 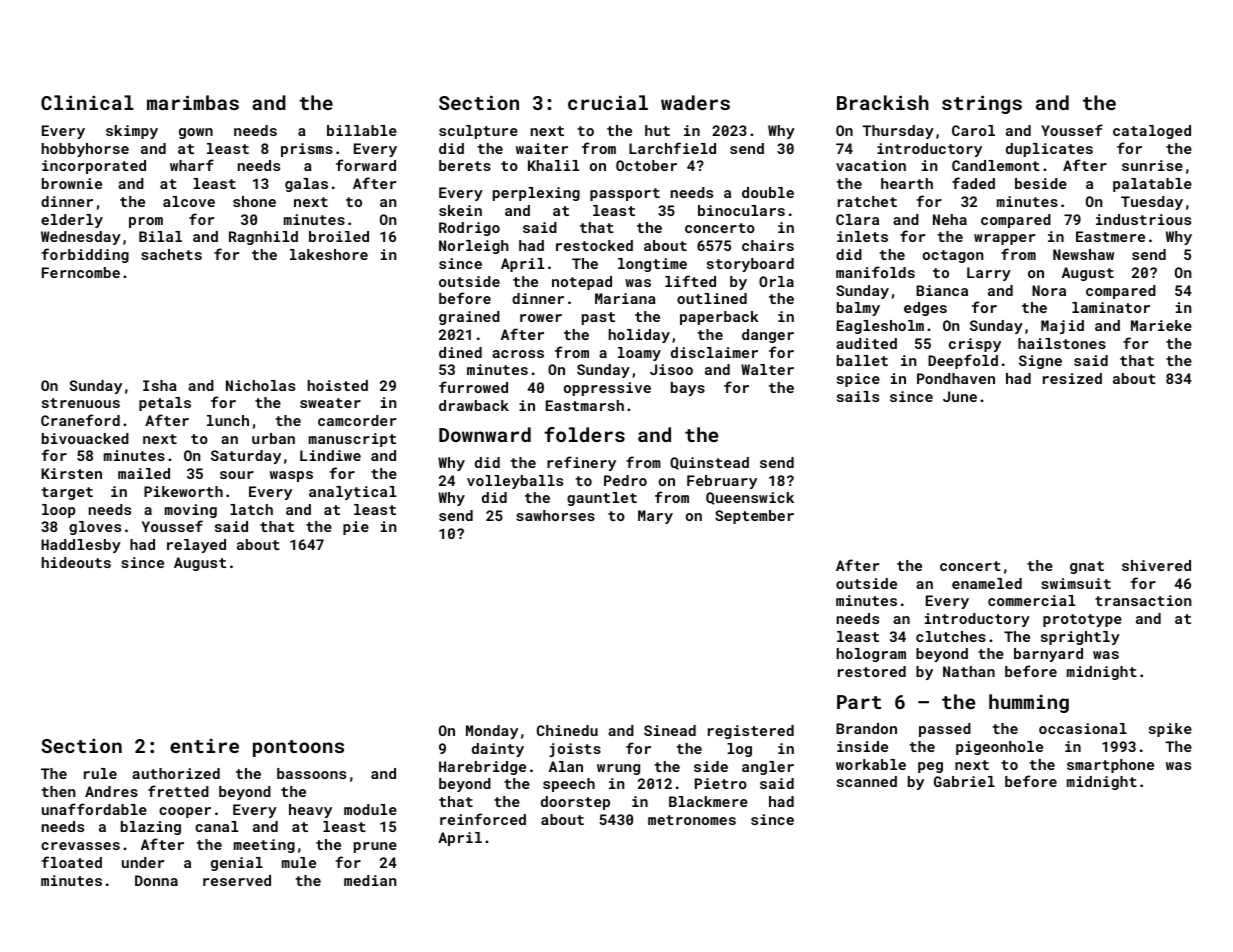 What do you see at coordinates (160, 385) in the screenshot?
I see `Isha` at bounding box center [160, 385].
